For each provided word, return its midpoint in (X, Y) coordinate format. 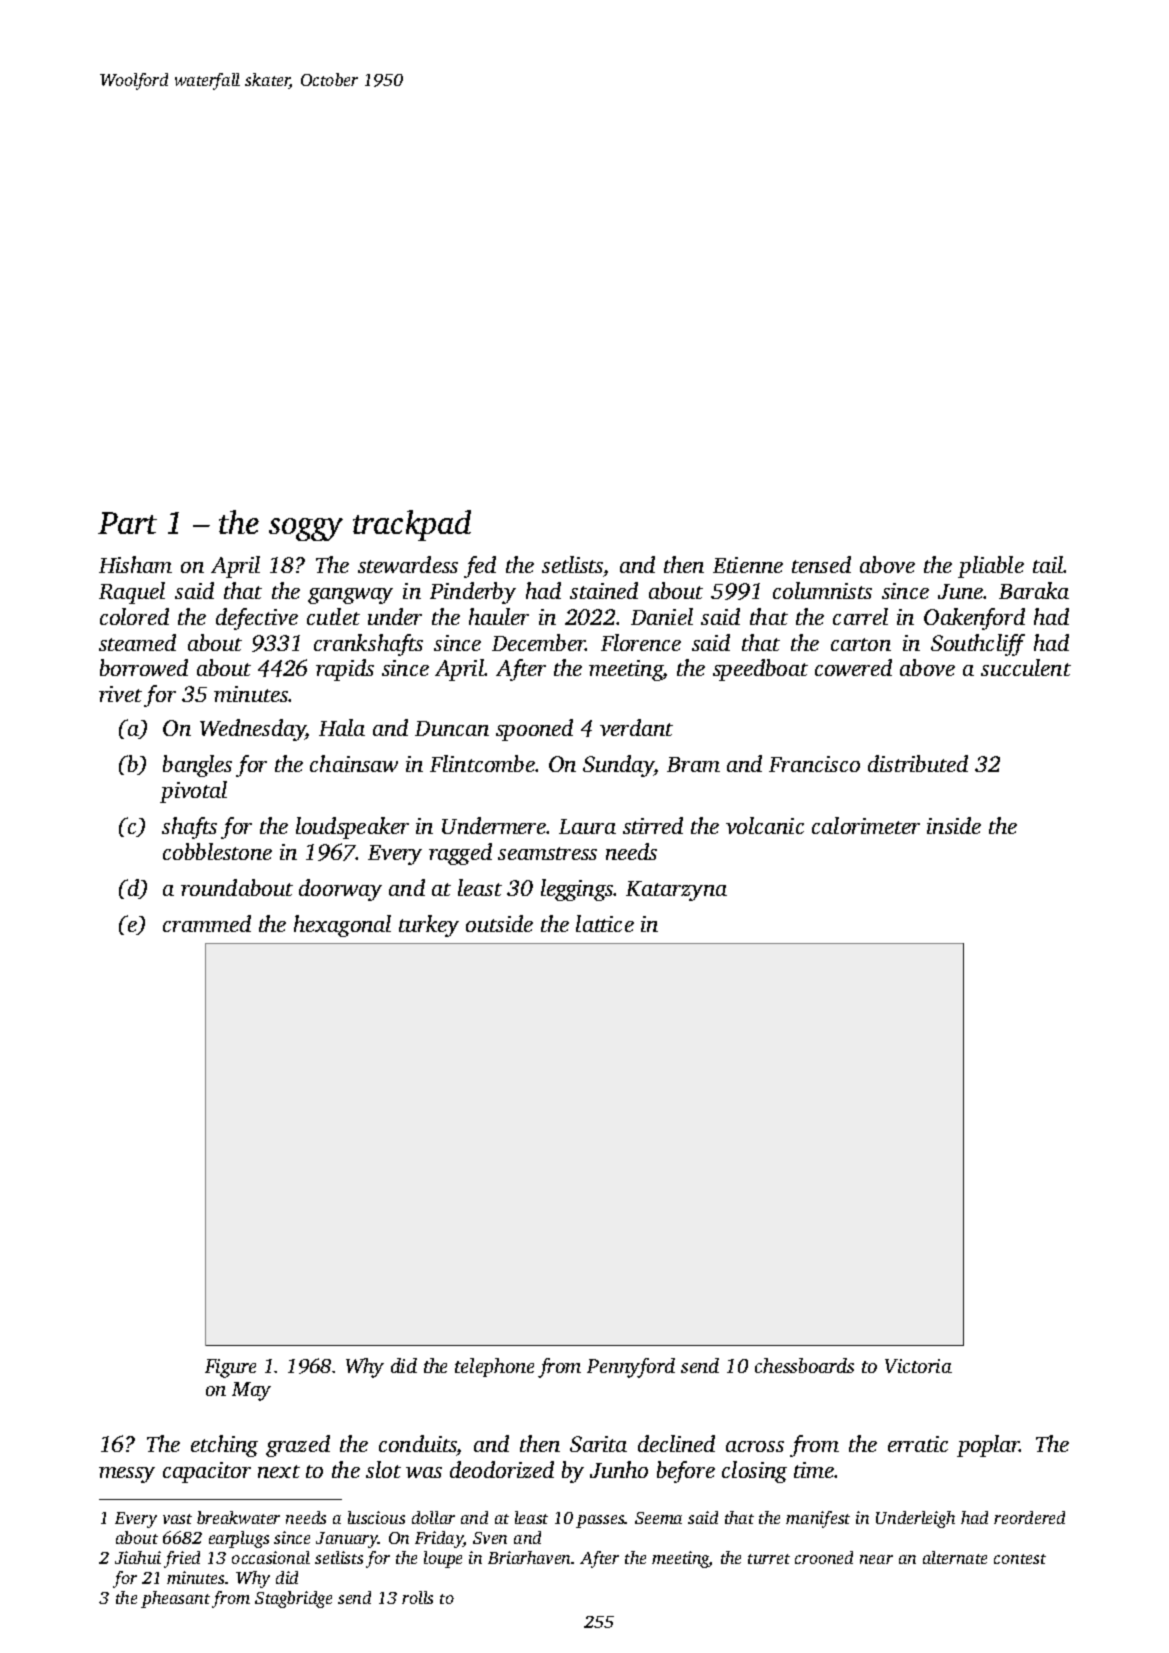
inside (954, 825)
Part (127, 523)
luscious (376, 1517)
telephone (494, 1367)
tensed (821, 564)
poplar (988, 1446)
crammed (207, 923)
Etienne (748, 565)
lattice (605, 923)
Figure (230, 1368)
